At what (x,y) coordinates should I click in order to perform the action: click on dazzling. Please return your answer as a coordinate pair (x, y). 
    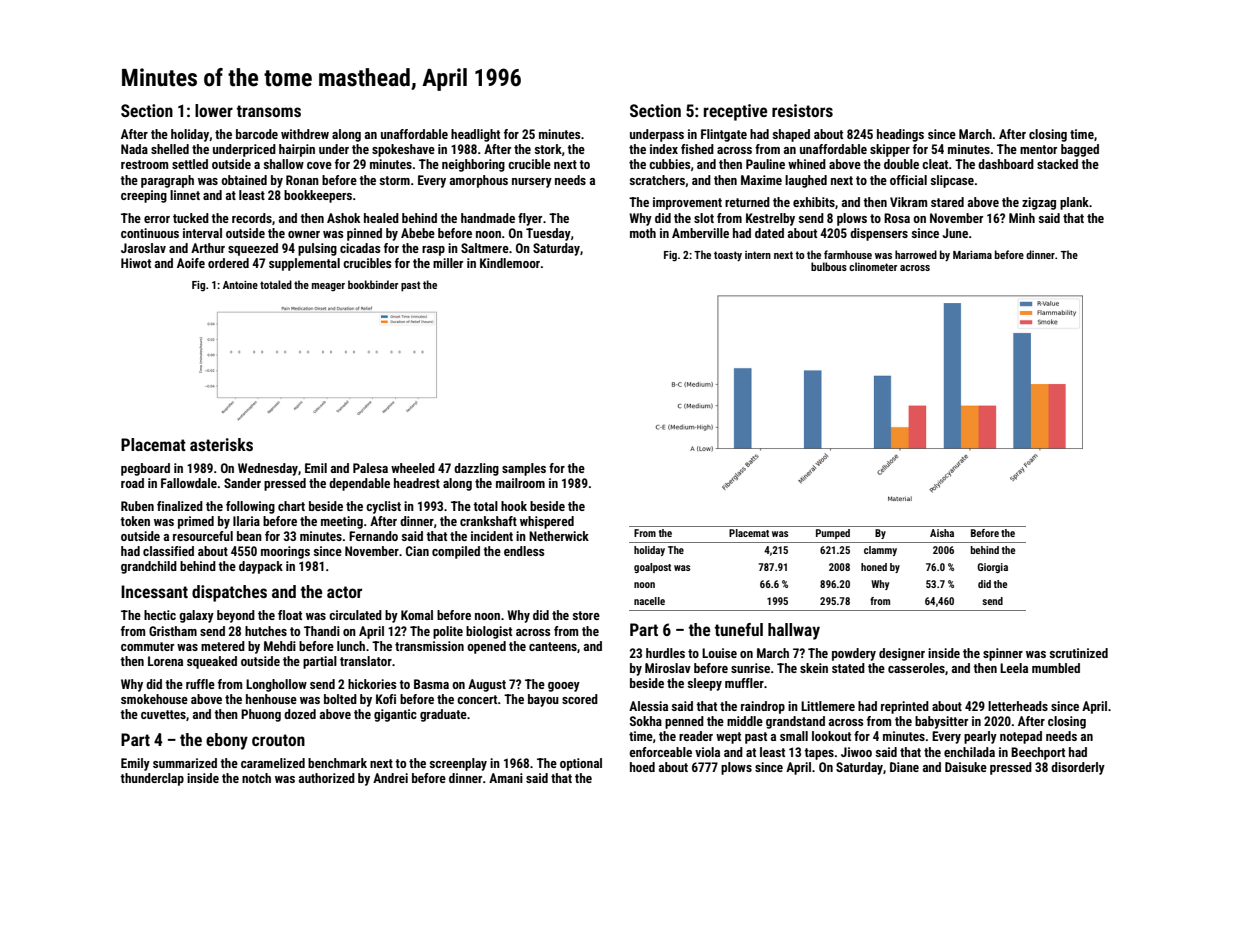
    Looking at the image, I should click on (476, 469).
